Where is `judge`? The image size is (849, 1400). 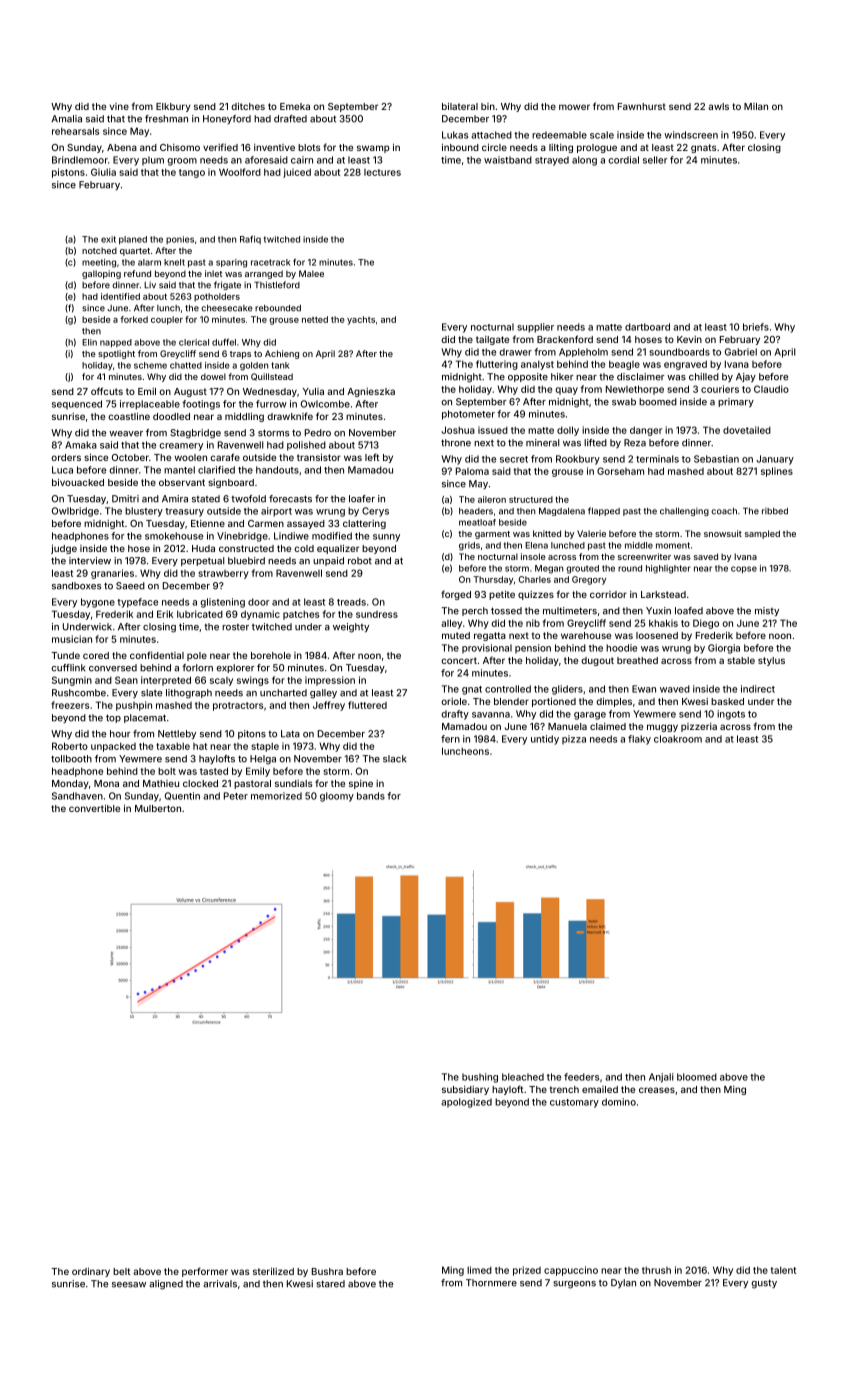 judge is located at coordinates (64, 549).
